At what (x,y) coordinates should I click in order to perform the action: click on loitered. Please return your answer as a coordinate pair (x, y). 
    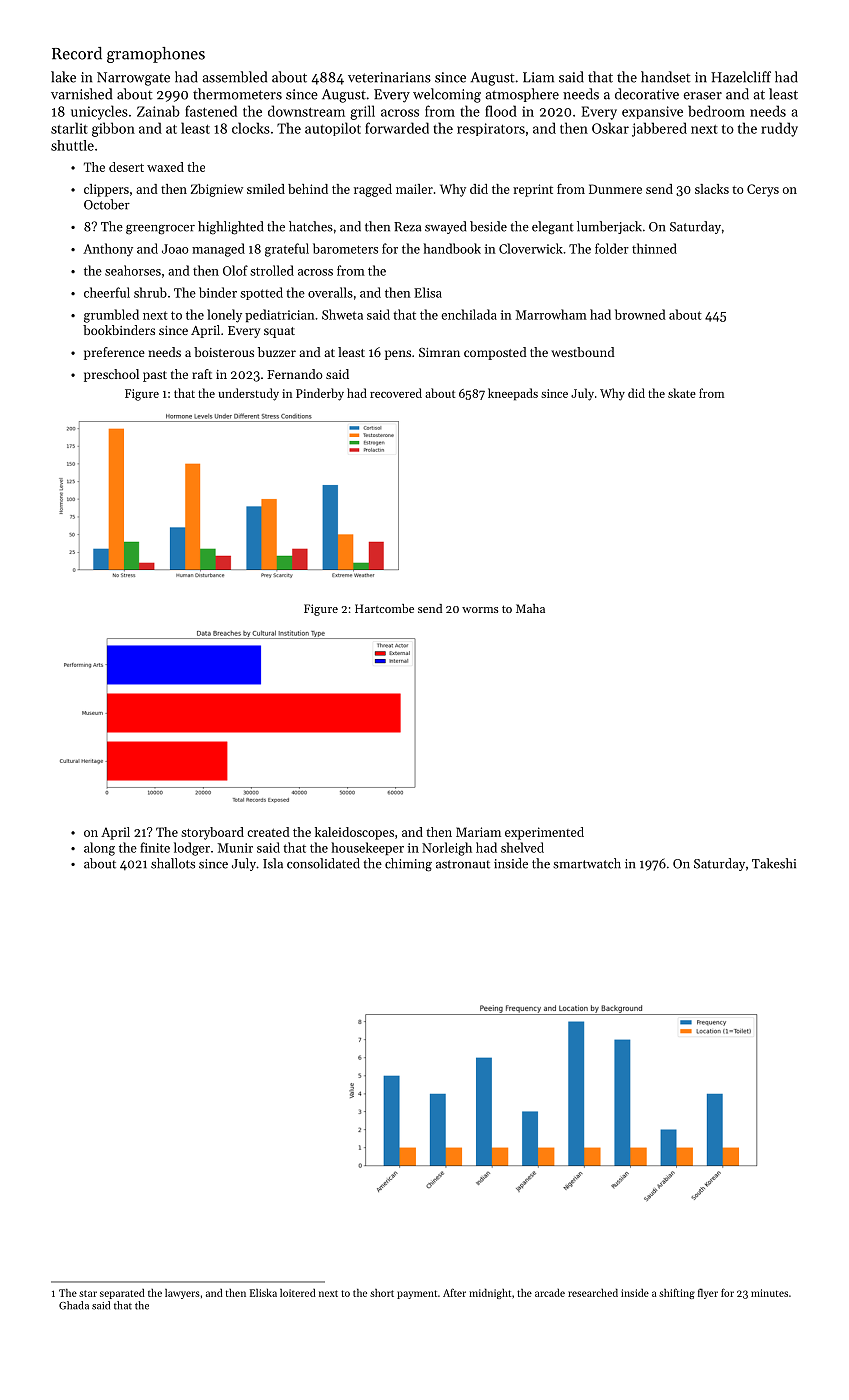
    Looking at the image, I should click on (298, 1293).
